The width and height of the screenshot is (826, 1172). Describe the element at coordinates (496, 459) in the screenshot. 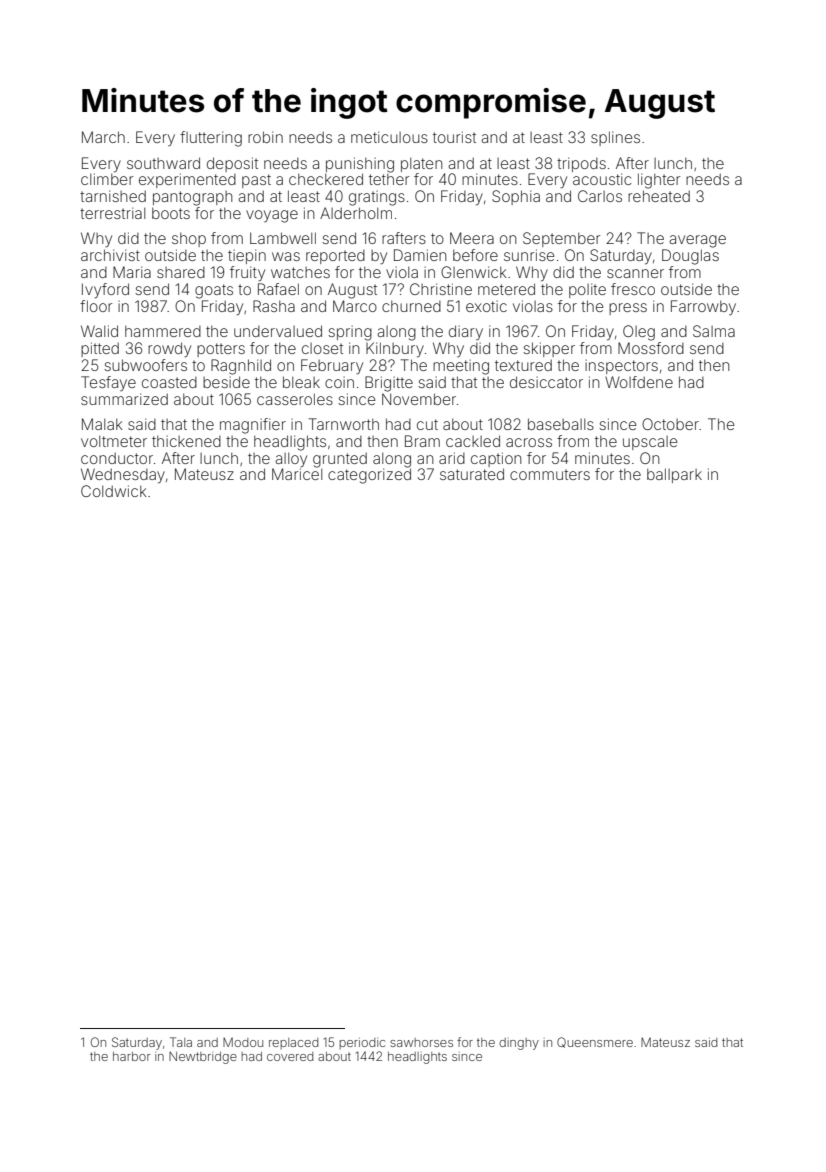

I see `caption` at that location.
